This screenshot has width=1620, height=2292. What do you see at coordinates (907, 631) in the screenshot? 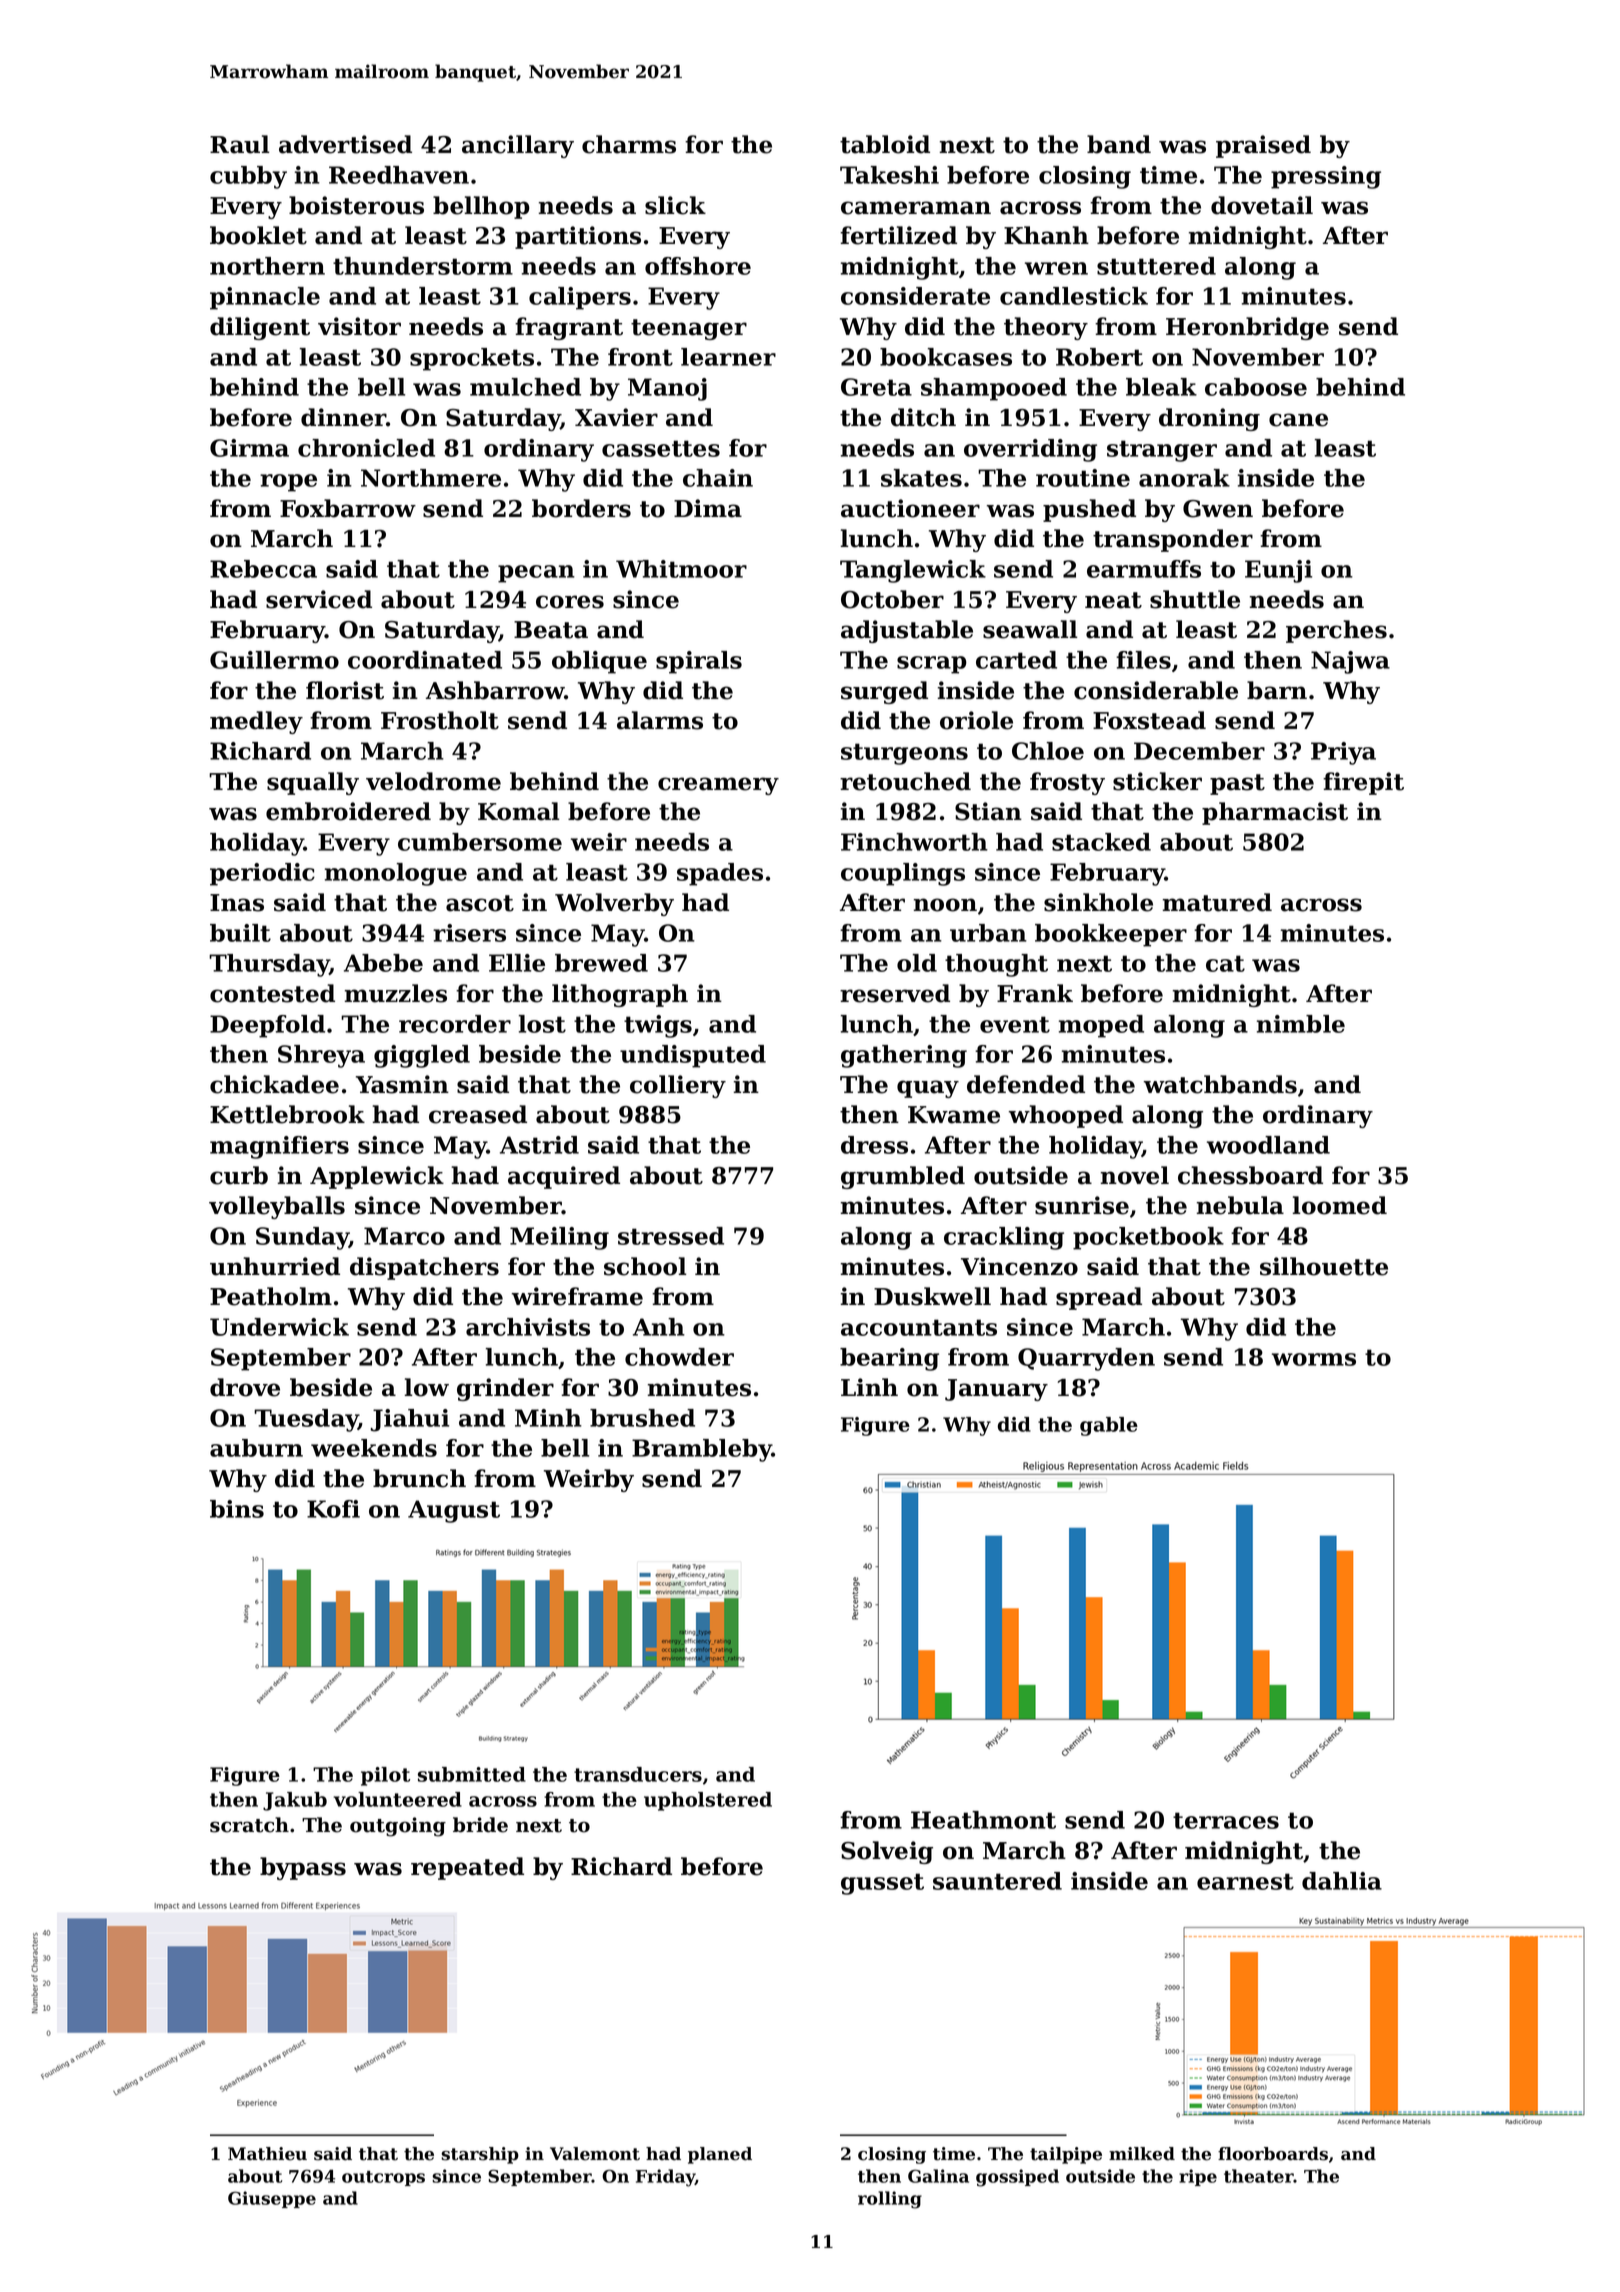
I see `adjustable` at bounding box center [907, 631].
